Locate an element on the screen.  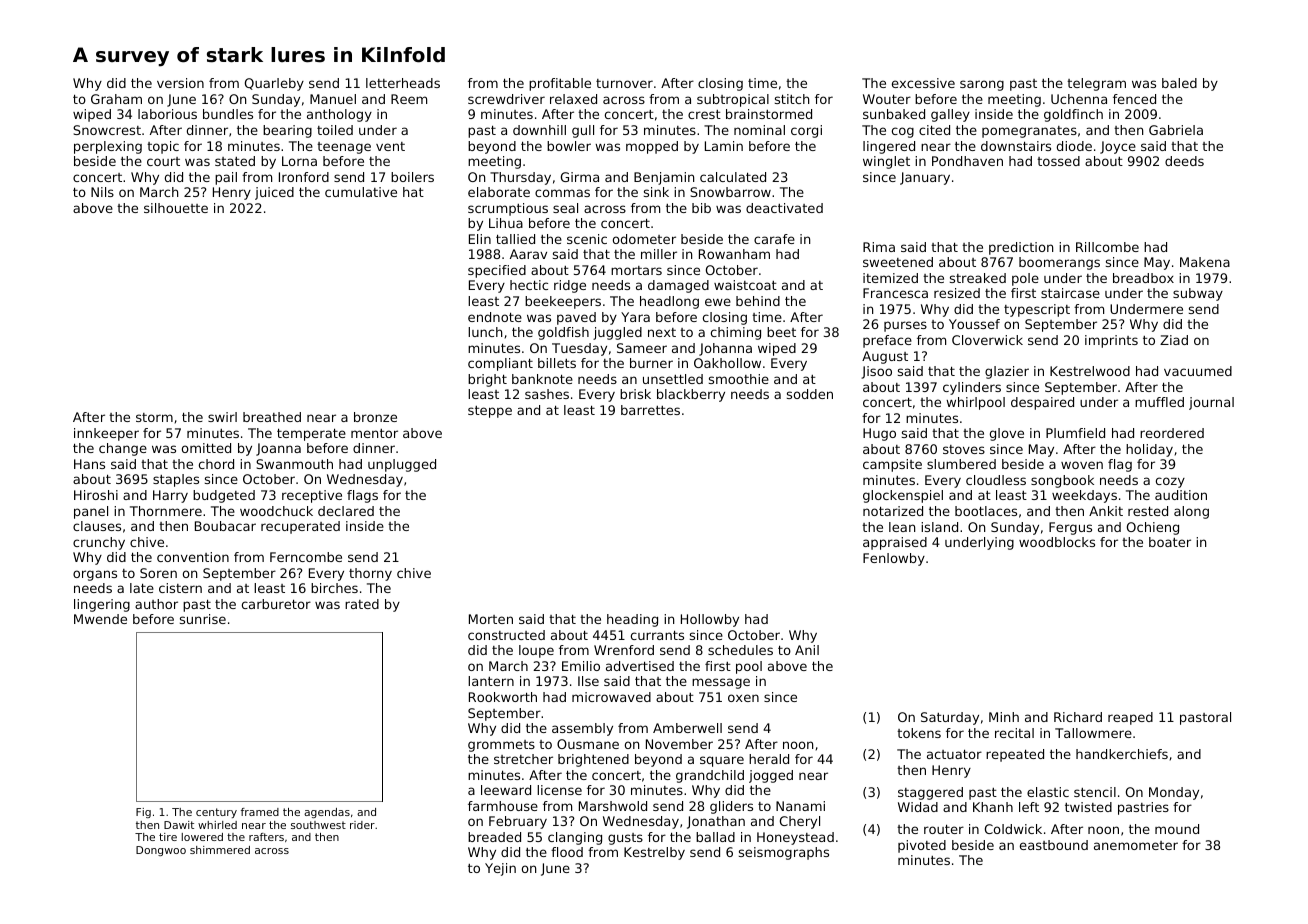
version is located at coordinates (180, 83).
